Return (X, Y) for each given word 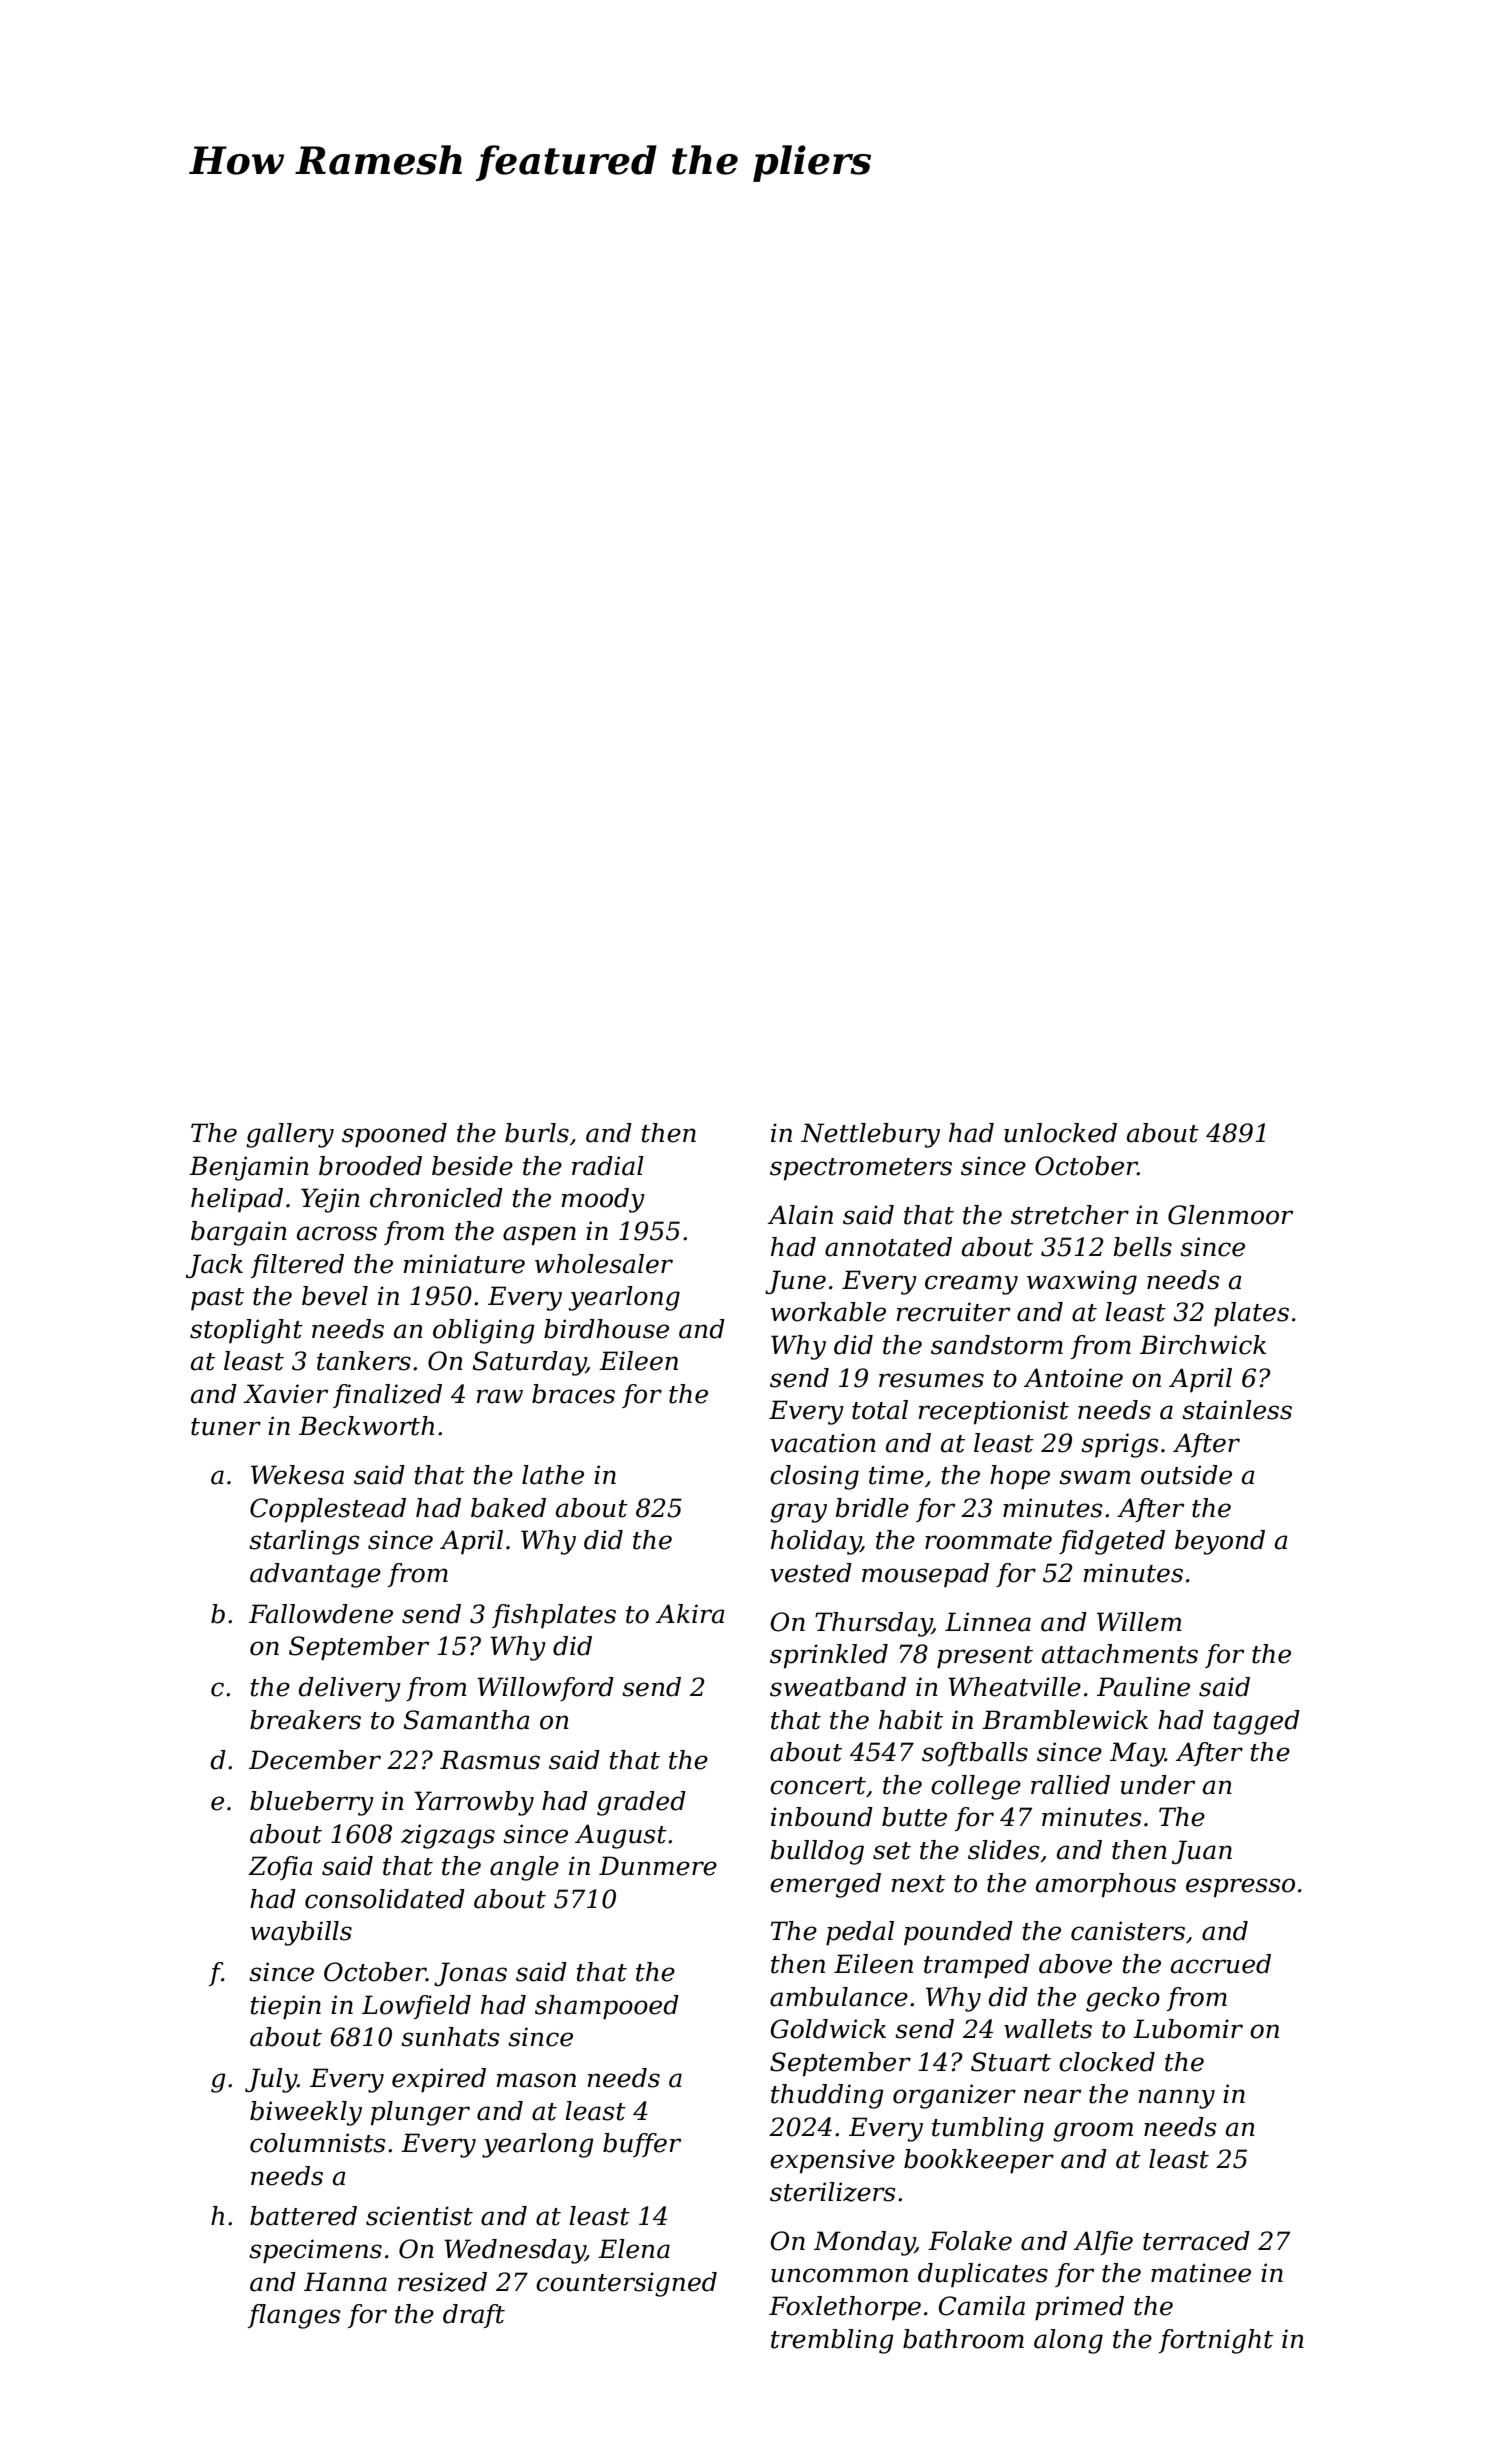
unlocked (1060, 1133)
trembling (832, 2341)
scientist (419, 2216)
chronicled (436, 1198)
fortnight (1216, 2341)
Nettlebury (870, 1135)
